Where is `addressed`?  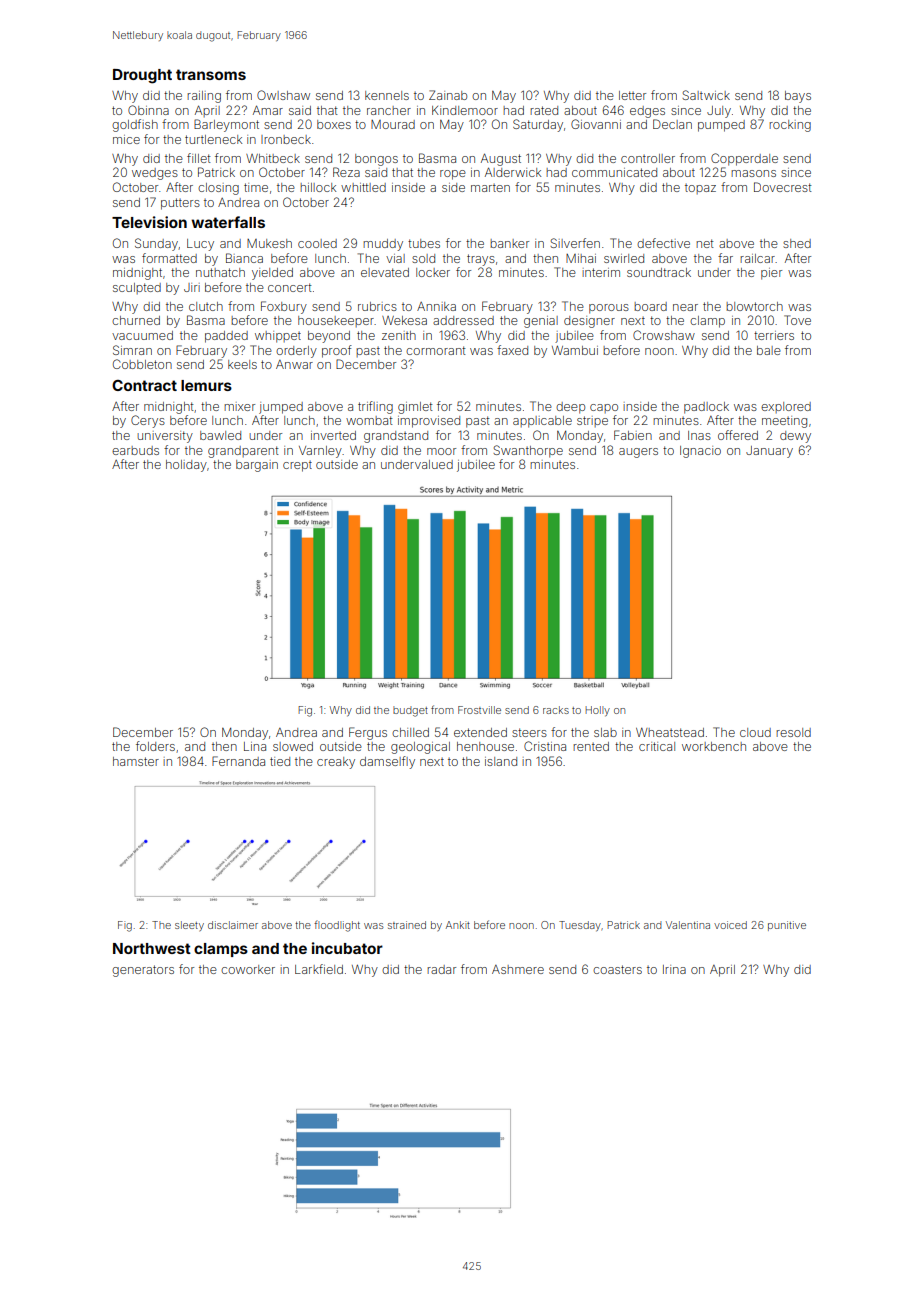 addressed is located at coordinates (463, 320).
